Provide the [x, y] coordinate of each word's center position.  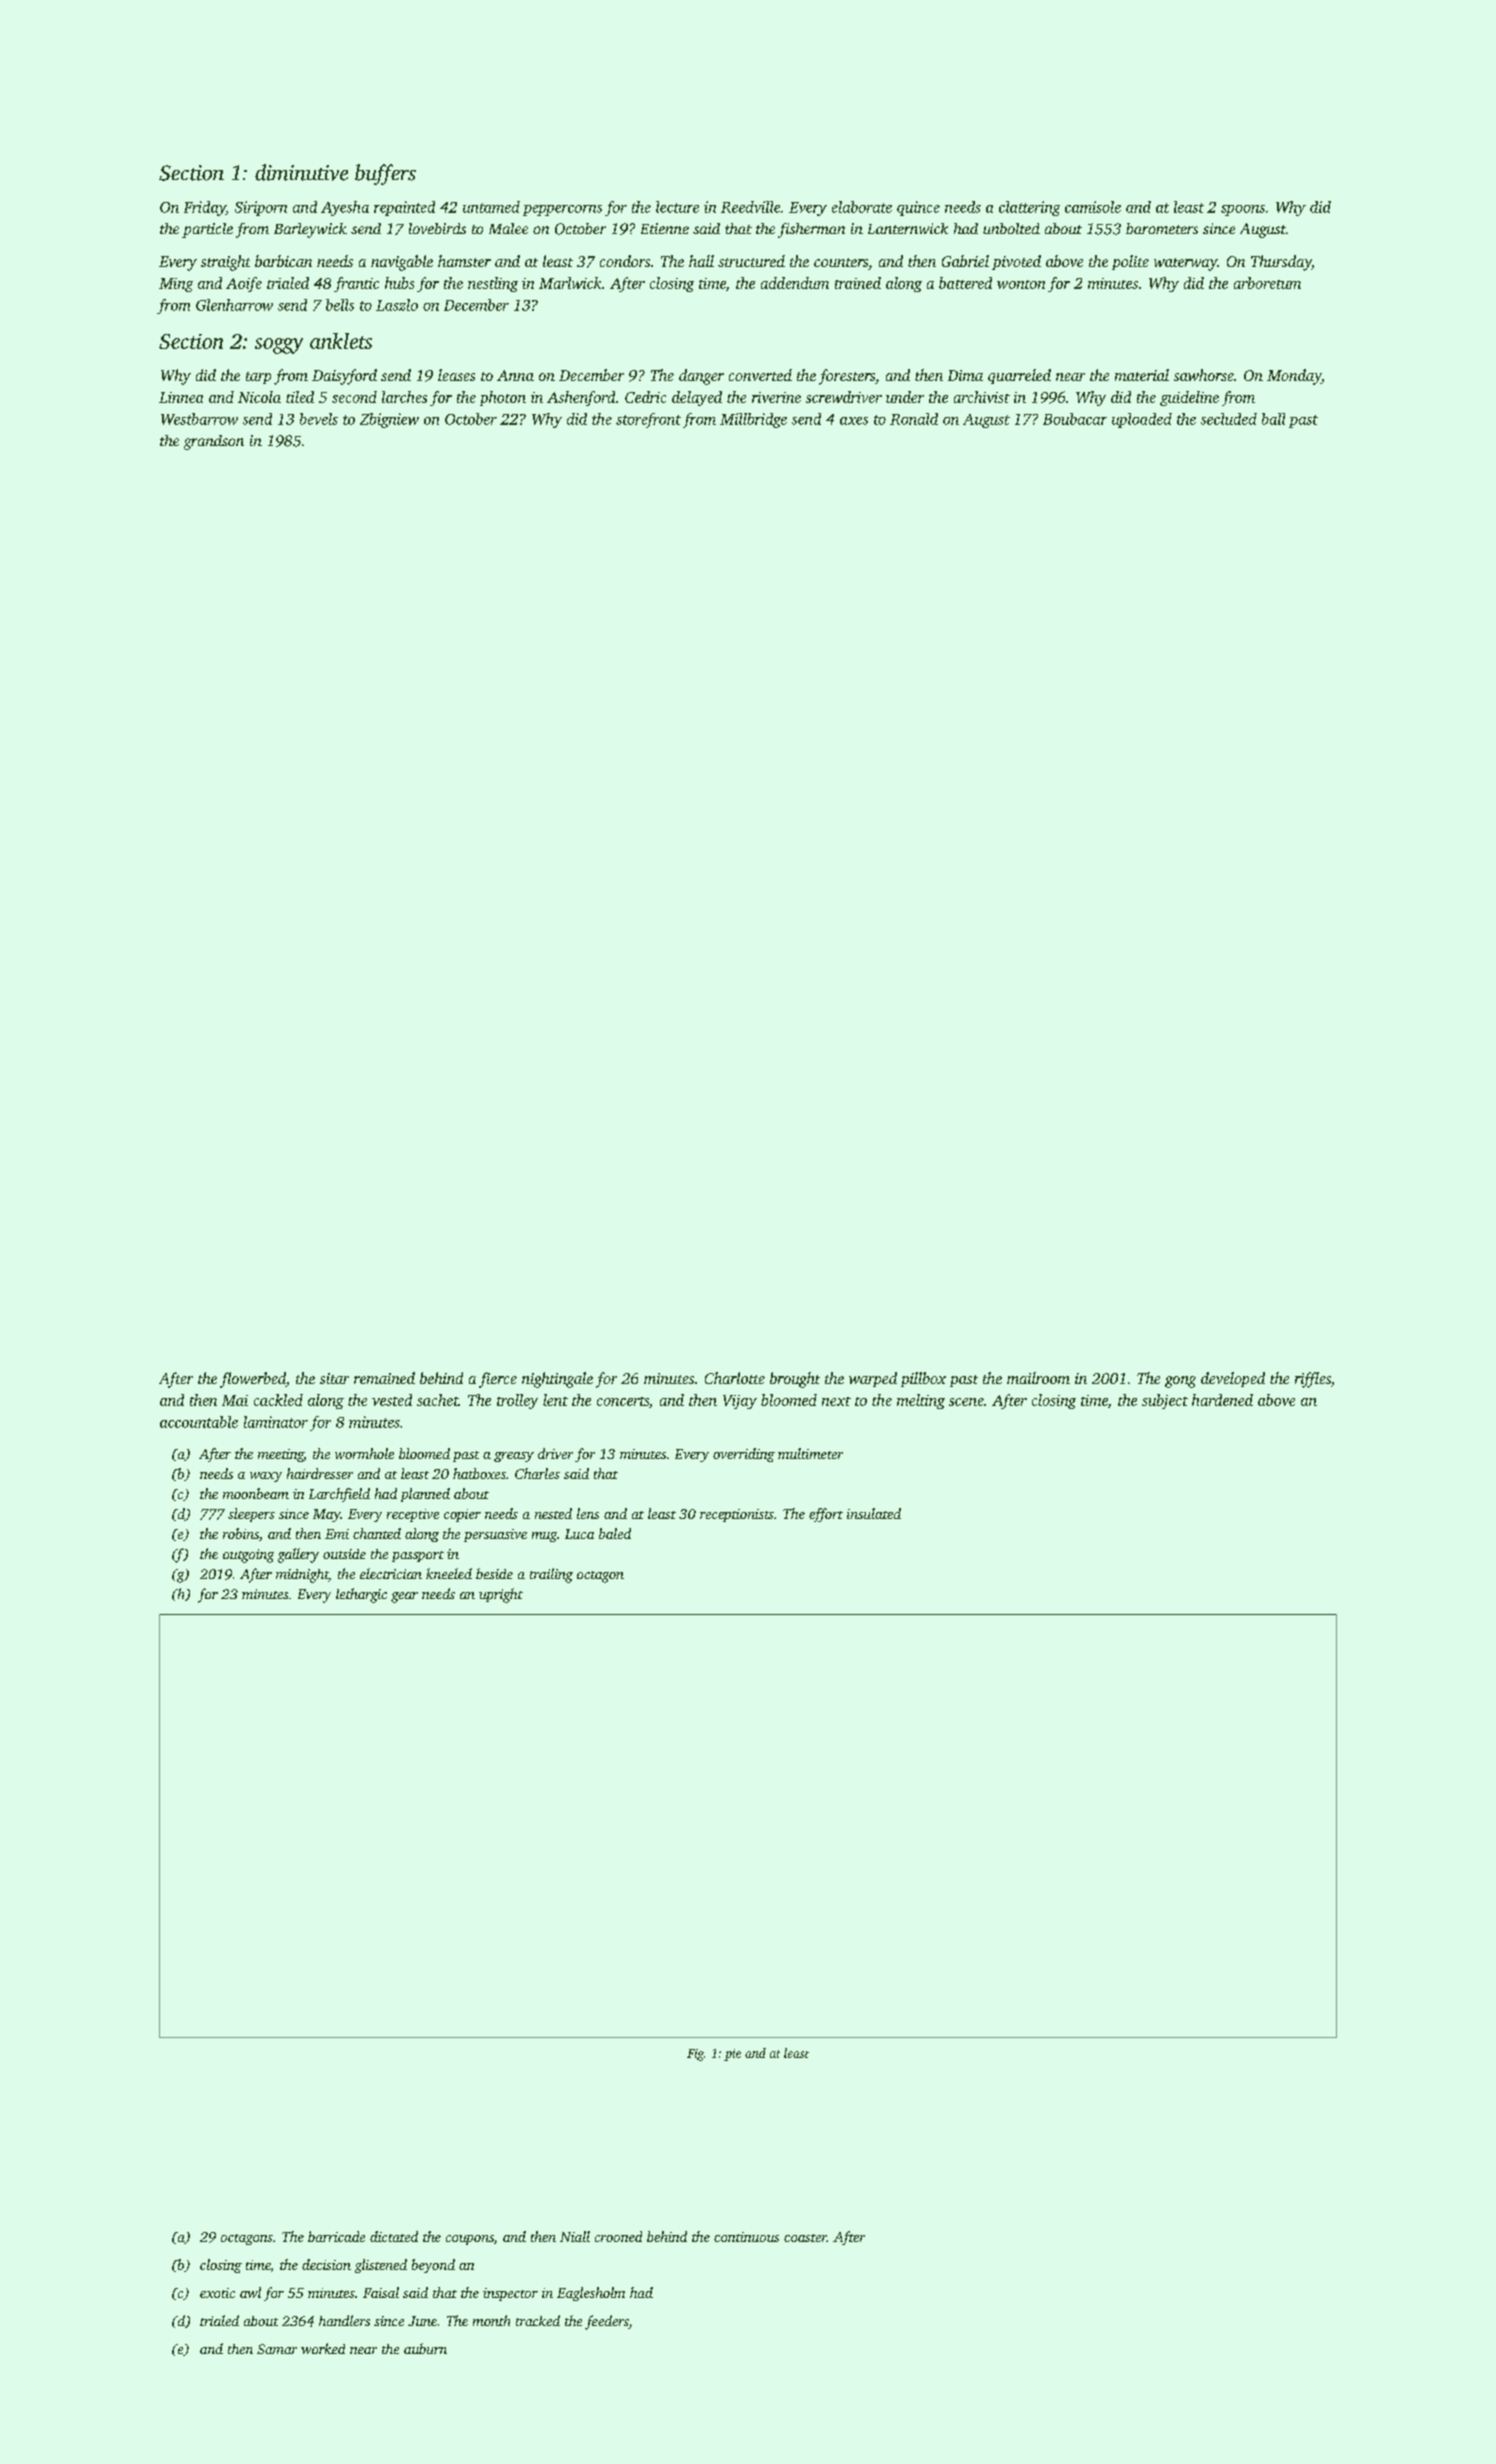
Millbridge [753, 420]
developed [1233, 1379]
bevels [319, 419]
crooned [618, 2236]
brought [795, 1380]
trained [858, 283]
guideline [1189, 398]
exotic [217, 2293]
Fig [695, 2055]
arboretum [1267, 283]
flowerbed [253, 1380]
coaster [805, 2238]
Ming [176, 285]
